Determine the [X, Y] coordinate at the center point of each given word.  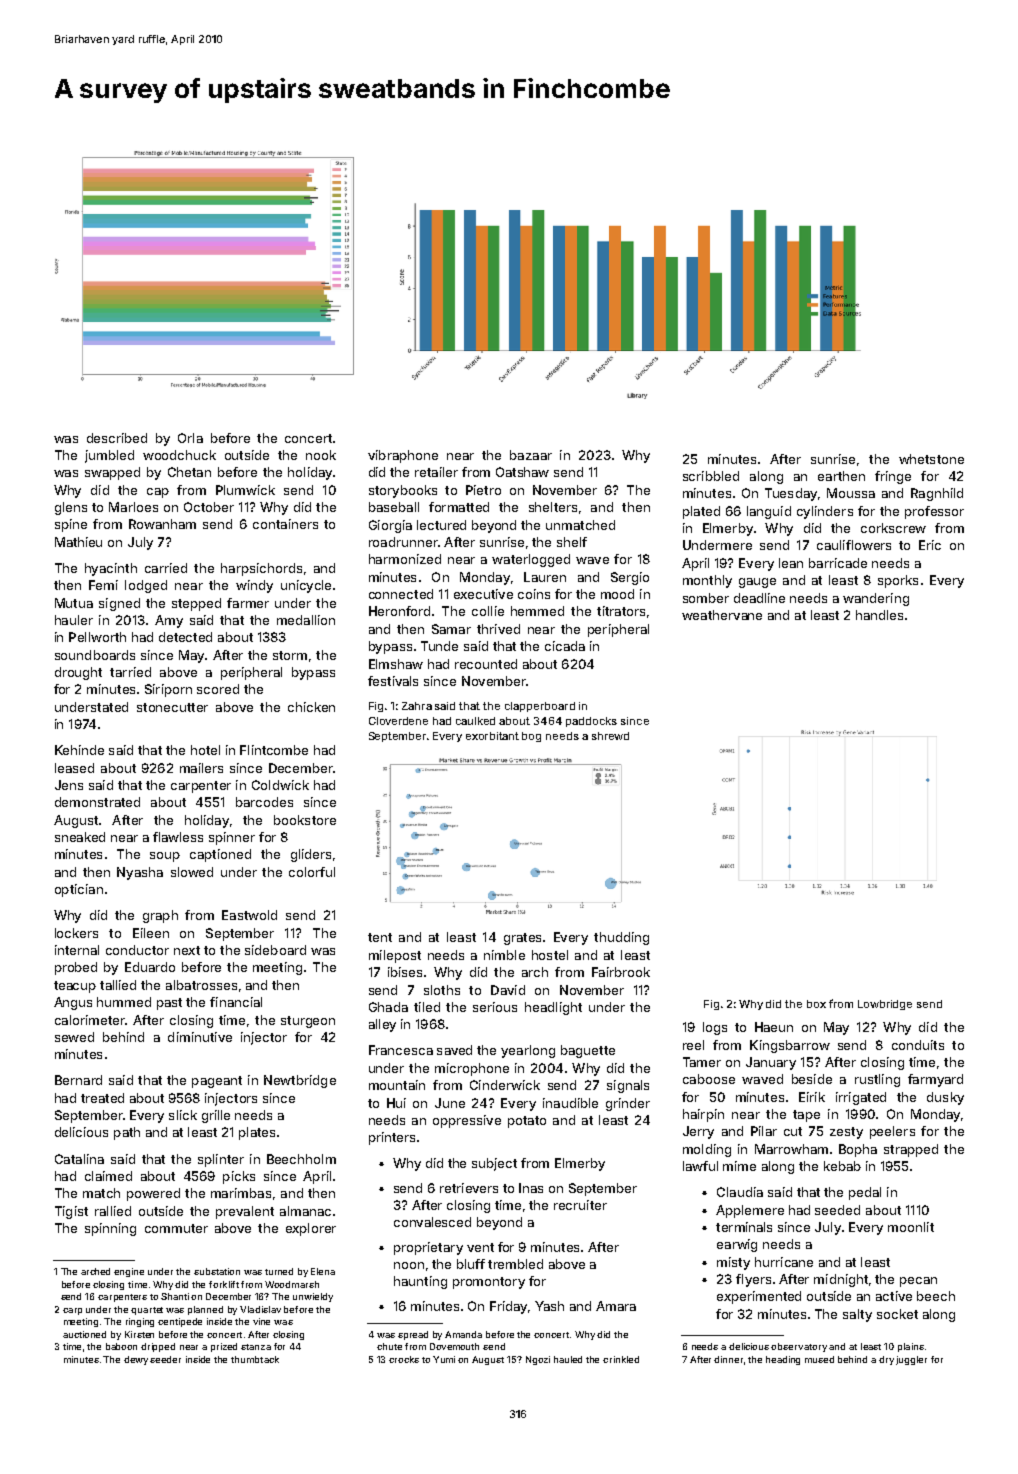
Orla [190, 438]
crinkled [621, 1359]
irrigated [861, 1098]
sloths [442, 990]
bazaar [531, 455]
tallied [118, 985]
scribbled [711, 476]
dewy [136, 1360]
